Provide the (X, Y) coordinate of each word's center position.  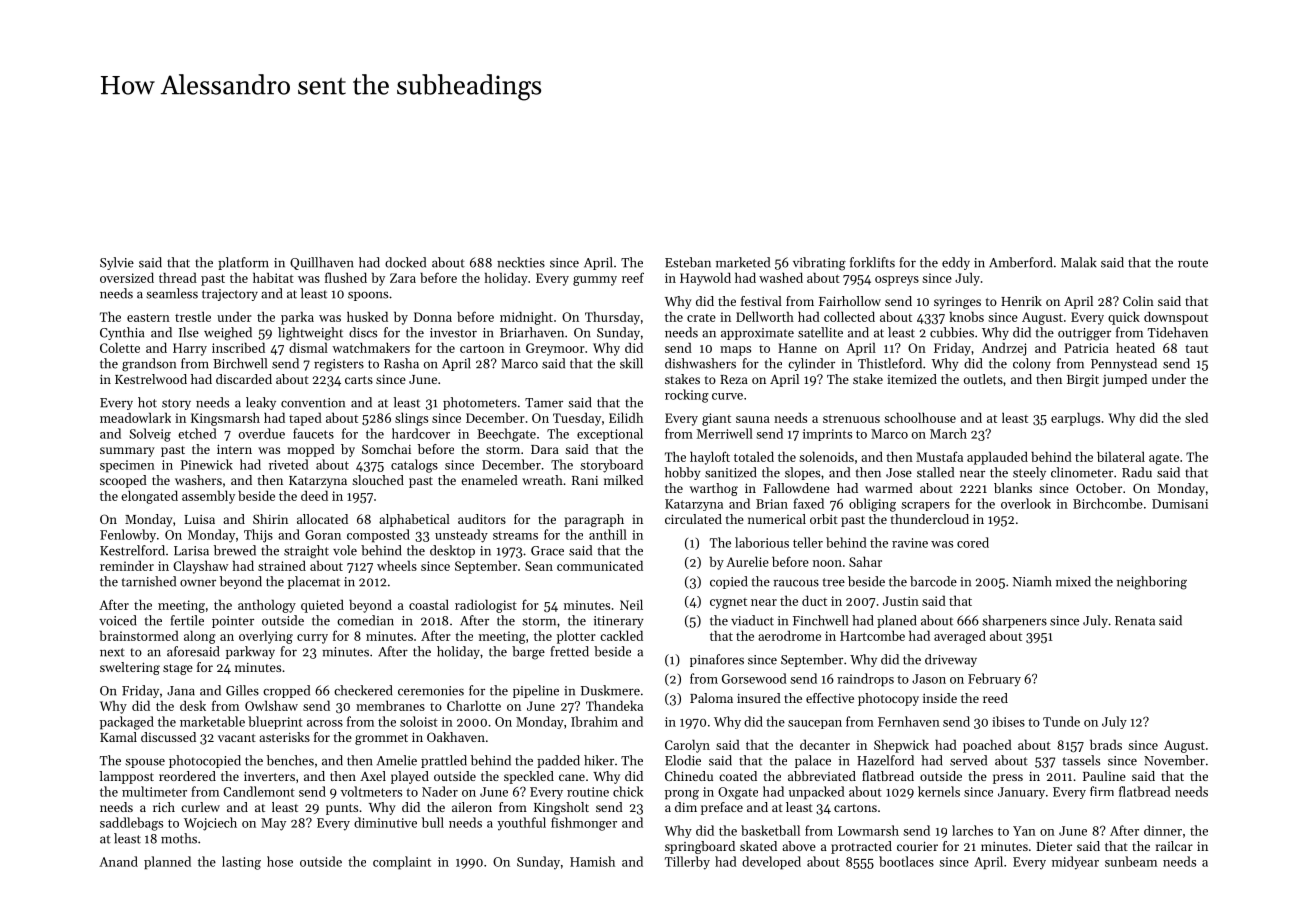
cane (572, 777)
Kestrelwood (151, 379)
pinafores (717, 660)
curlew (200, 807)
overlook (1026, 503)
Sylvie (117, 263)
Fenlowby (128, 536)
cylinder (811, 364)
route (1193, 263)
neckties (521, 262)
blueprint (275, 722)
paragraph (594, 520)
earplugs (1075, 419)
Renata (1135, 621)
